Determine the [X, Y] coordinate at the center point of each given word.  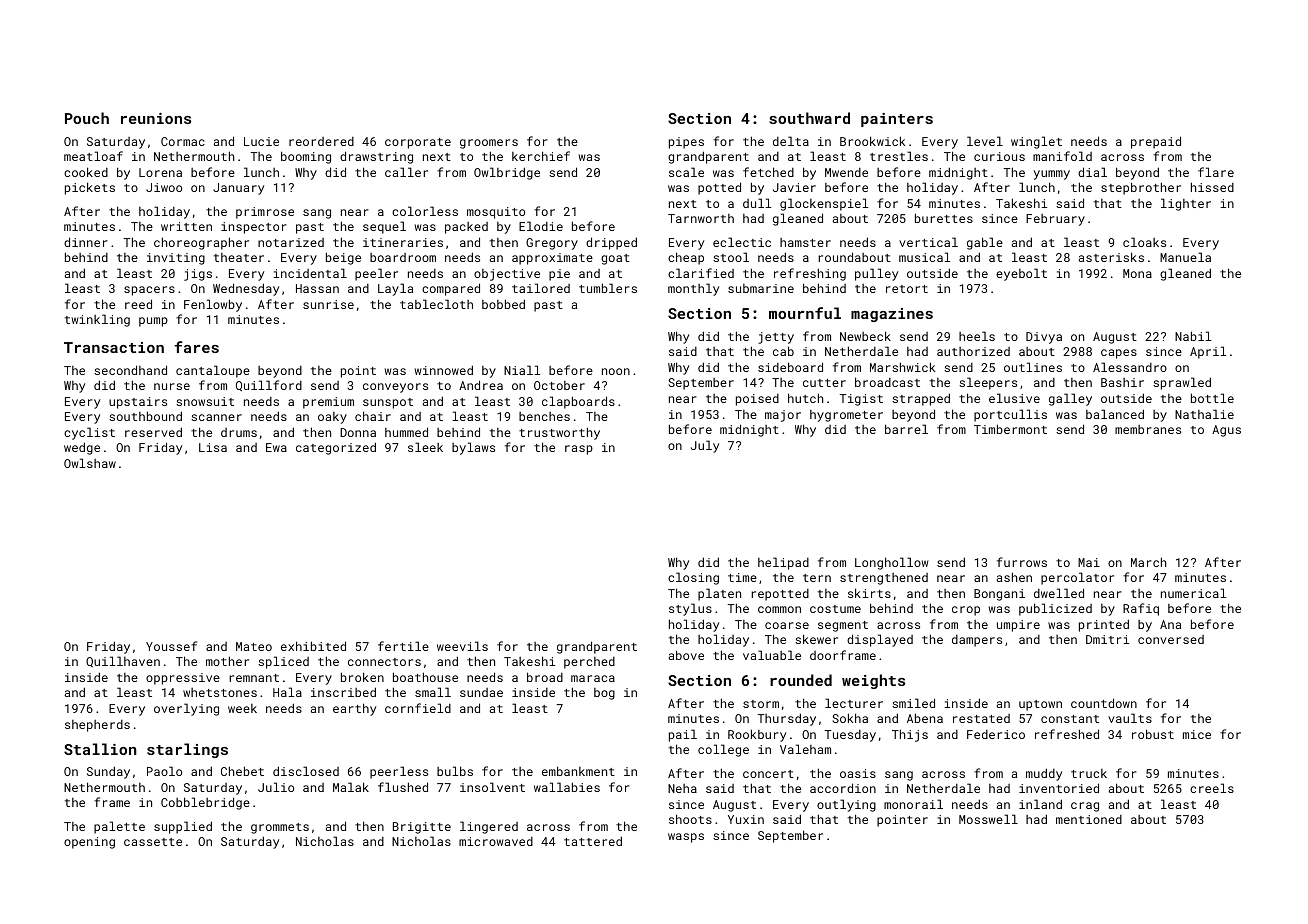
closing [693, 578]
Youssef [171, 646]
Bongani [999, 595]
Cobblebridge [205, 803]
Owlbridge [507, 173]
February [1055, 220]
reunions [156, 118]
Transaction [114, 347]
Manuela [1185, 257]
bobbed [503, 304]
